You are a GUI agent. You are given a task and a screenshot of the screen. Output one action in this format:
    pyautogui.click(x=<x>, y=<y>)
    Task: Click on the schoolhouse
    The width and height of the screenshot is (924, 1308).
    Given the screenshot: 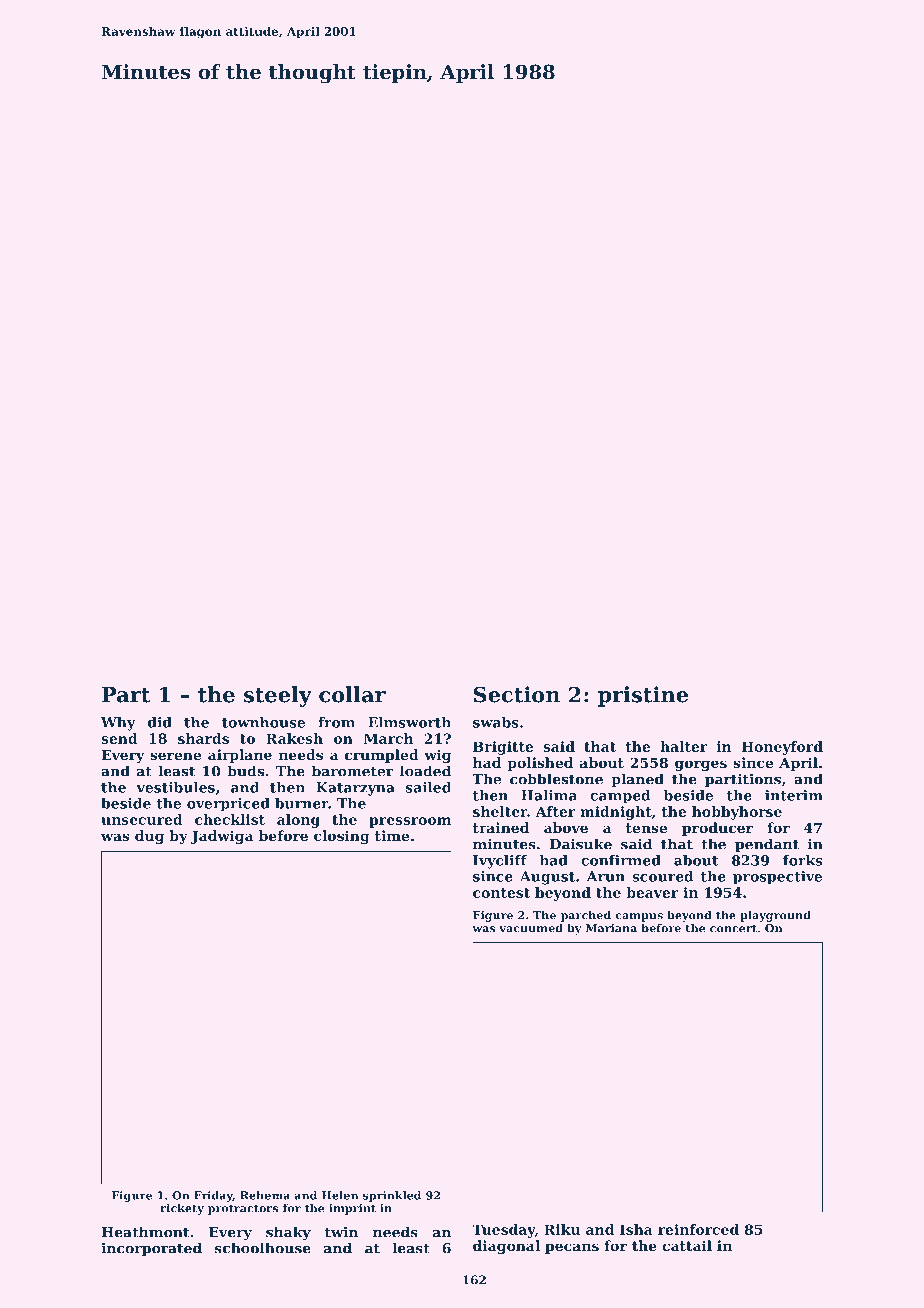 What is the action you would take?
    pyautogui.click(x=263, y=1248)
